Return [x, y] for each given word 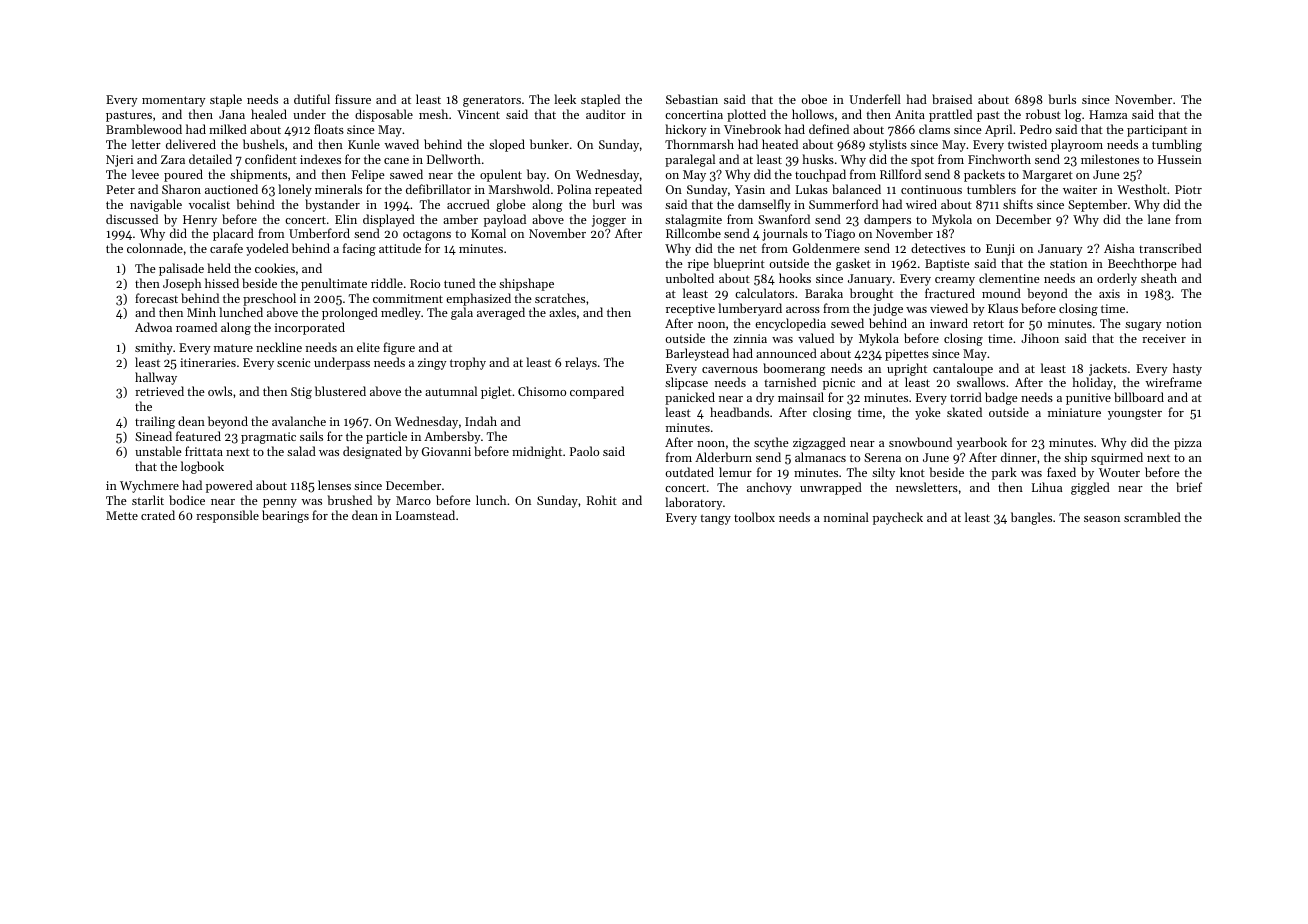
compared [597, 392]
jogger [609, 221]
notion [1184, 323]
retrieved [159, 391]
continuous [931, 189]
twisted [1027, 144]
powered [229, 486]
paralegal [690, 160]
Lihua [1047, 487]
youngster [1135, 414]
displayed [389, 220]
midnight [537, 452]
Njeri [119, 161]
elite [368, 347]
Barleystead [697, 354]
